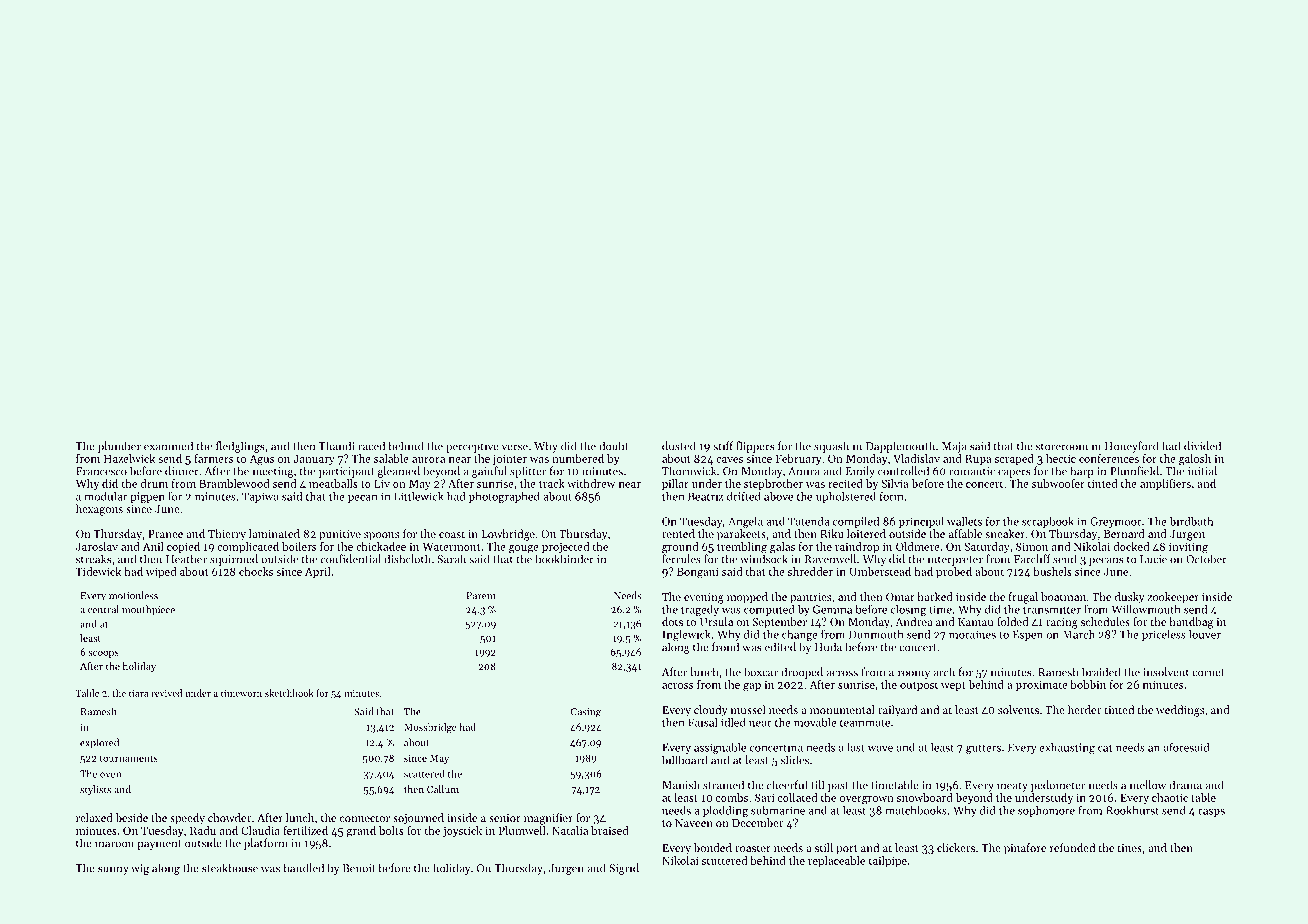  I want to click on sketchbook, so click(289, 693).
